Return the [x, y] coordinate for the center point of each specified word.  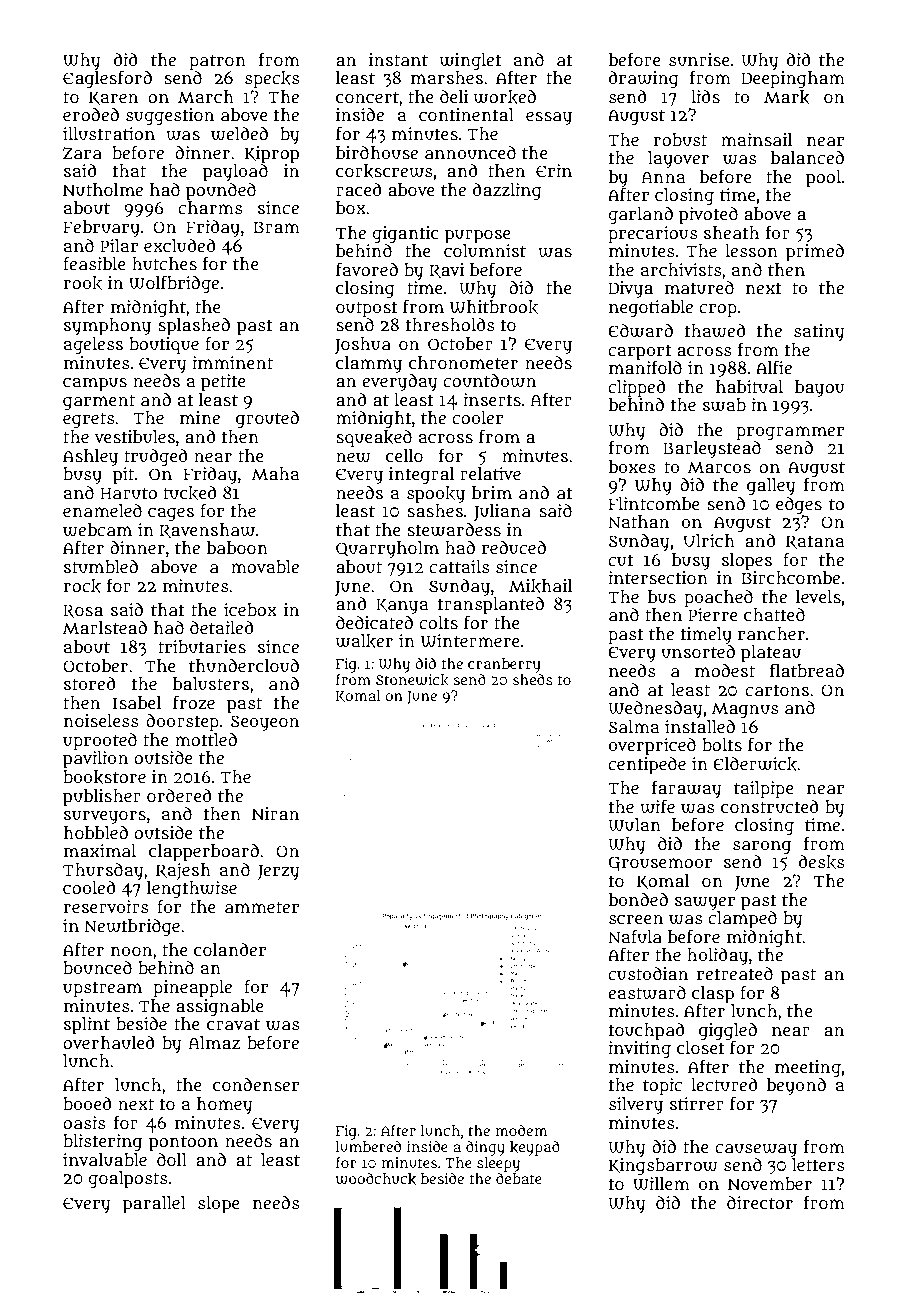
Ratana [815, 542]
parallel [154, 1205]
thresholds [450, 324]
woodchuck [376, 1179]
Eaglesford [107, 79]
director [760, 1202]
